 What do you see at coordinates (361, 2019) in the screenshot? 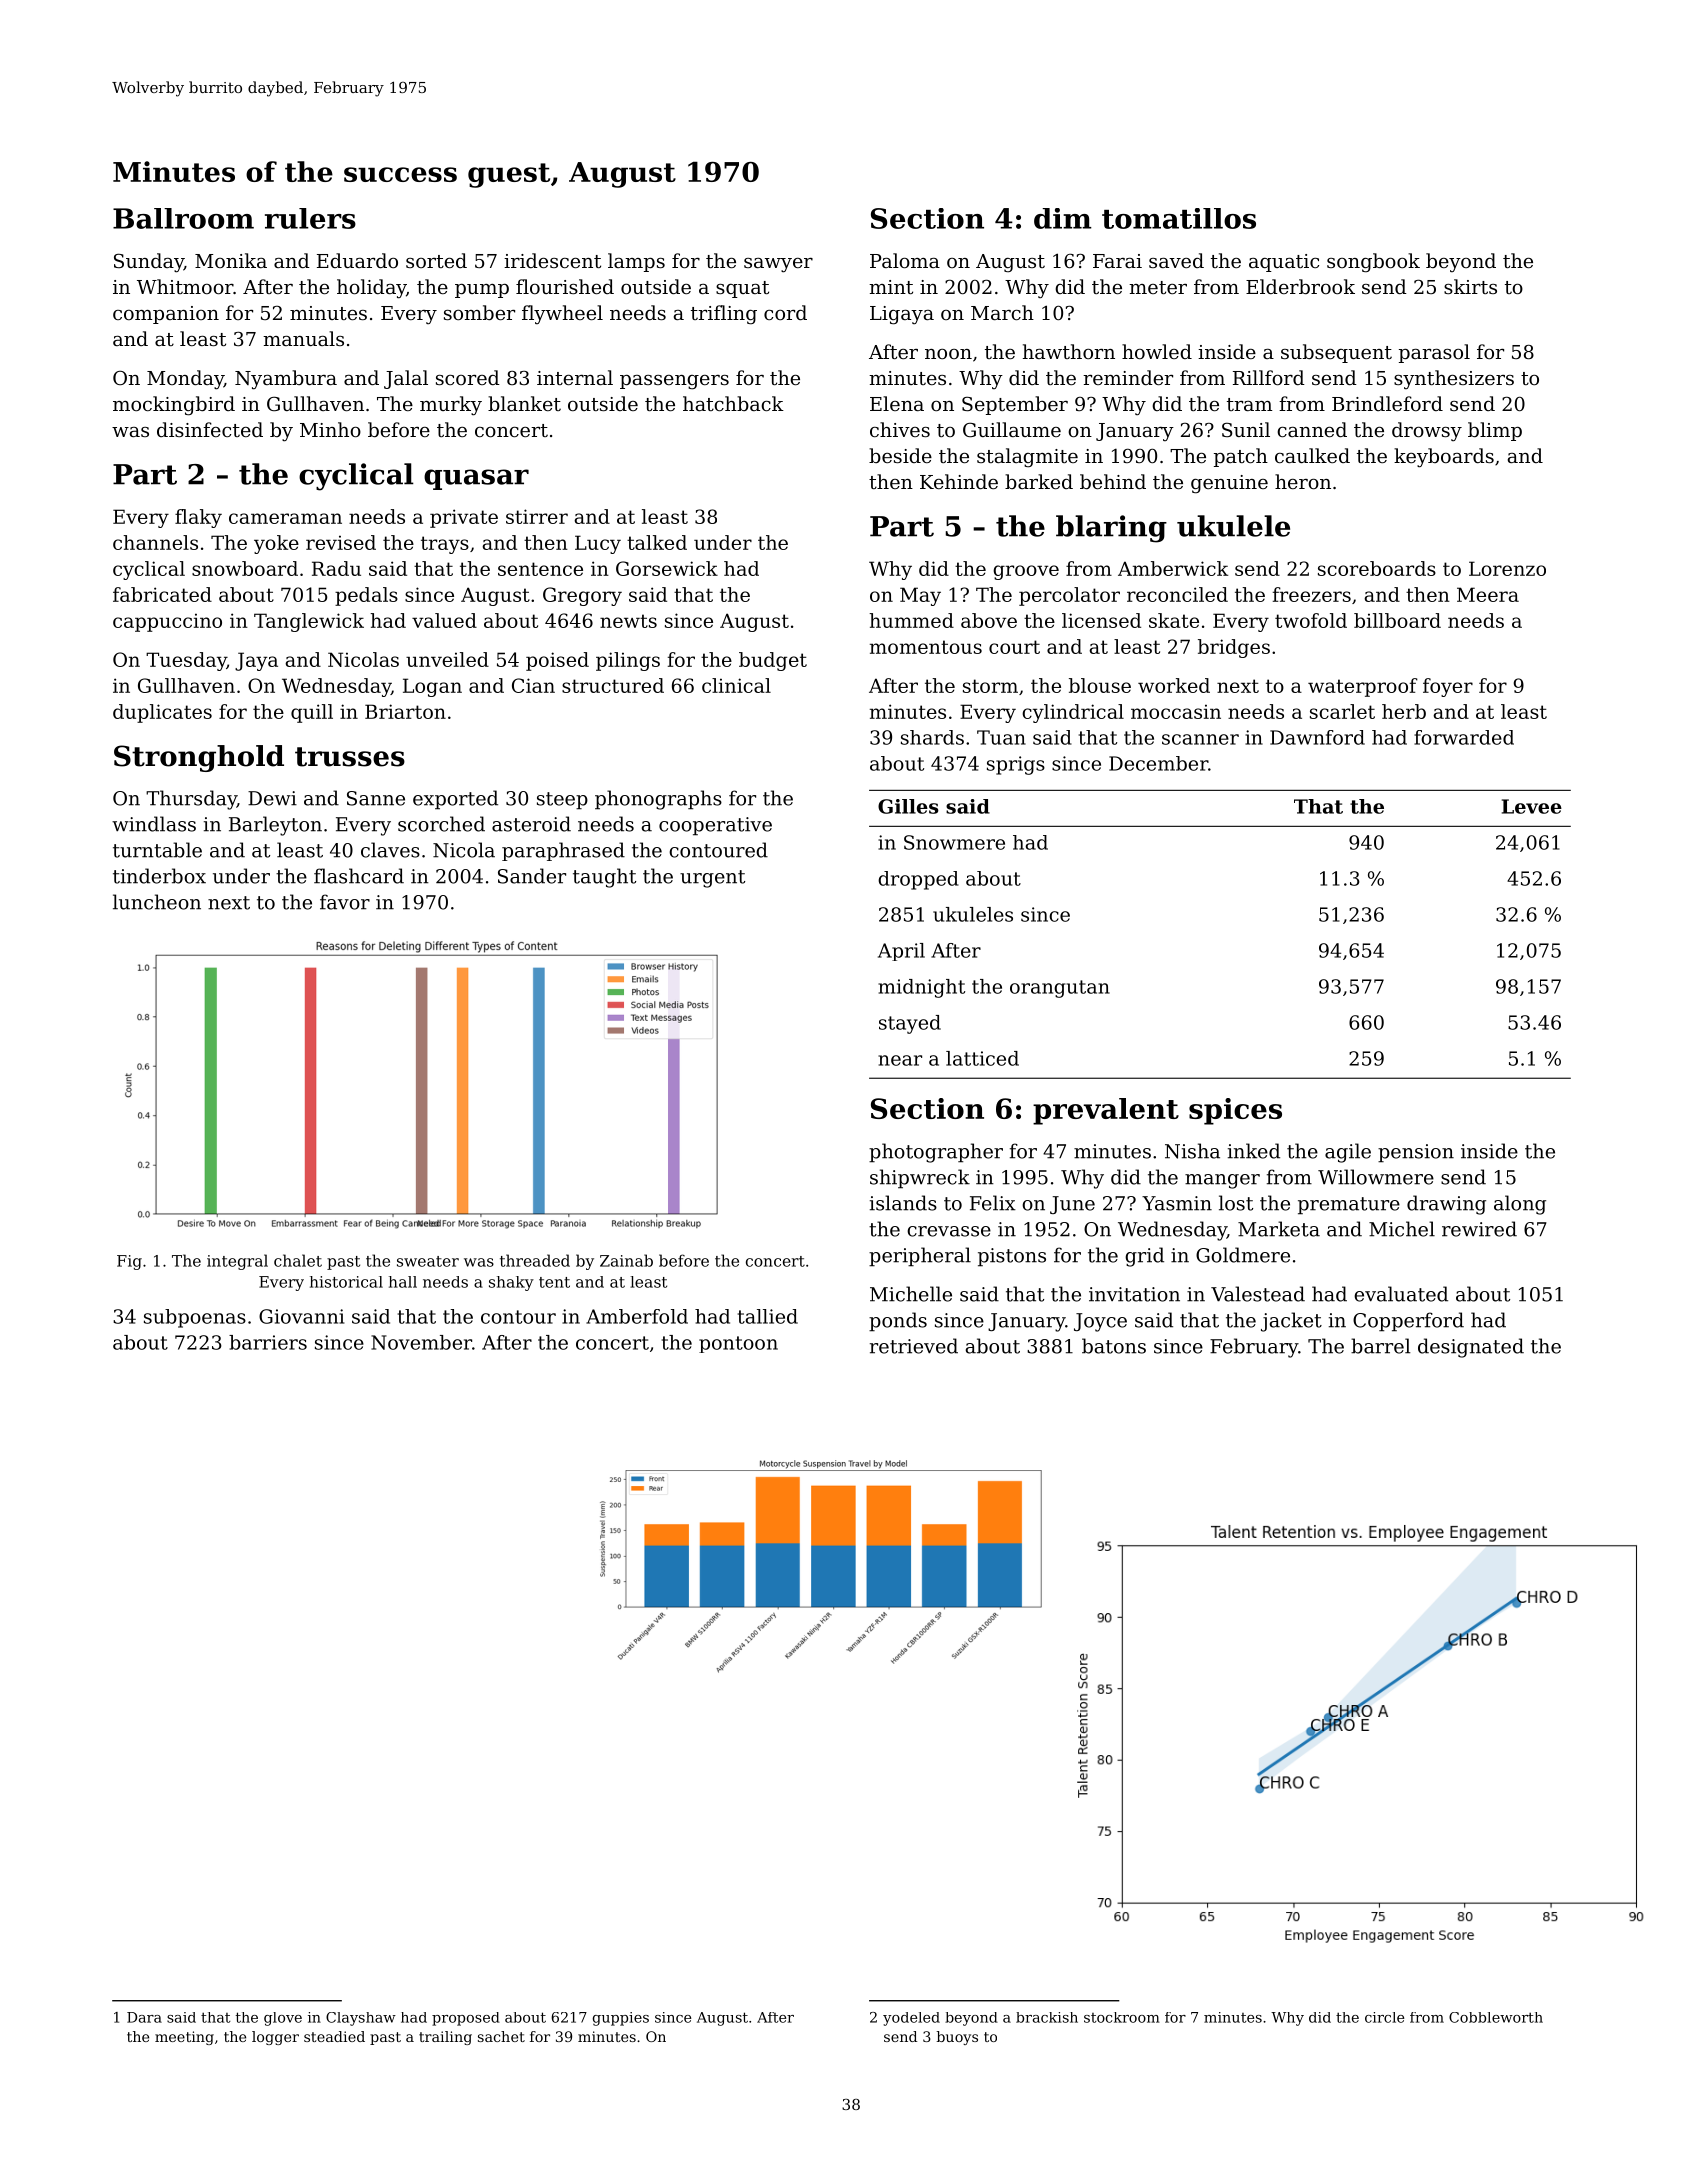
I see `Clayshaw` at bounding box center [361, 2019].
